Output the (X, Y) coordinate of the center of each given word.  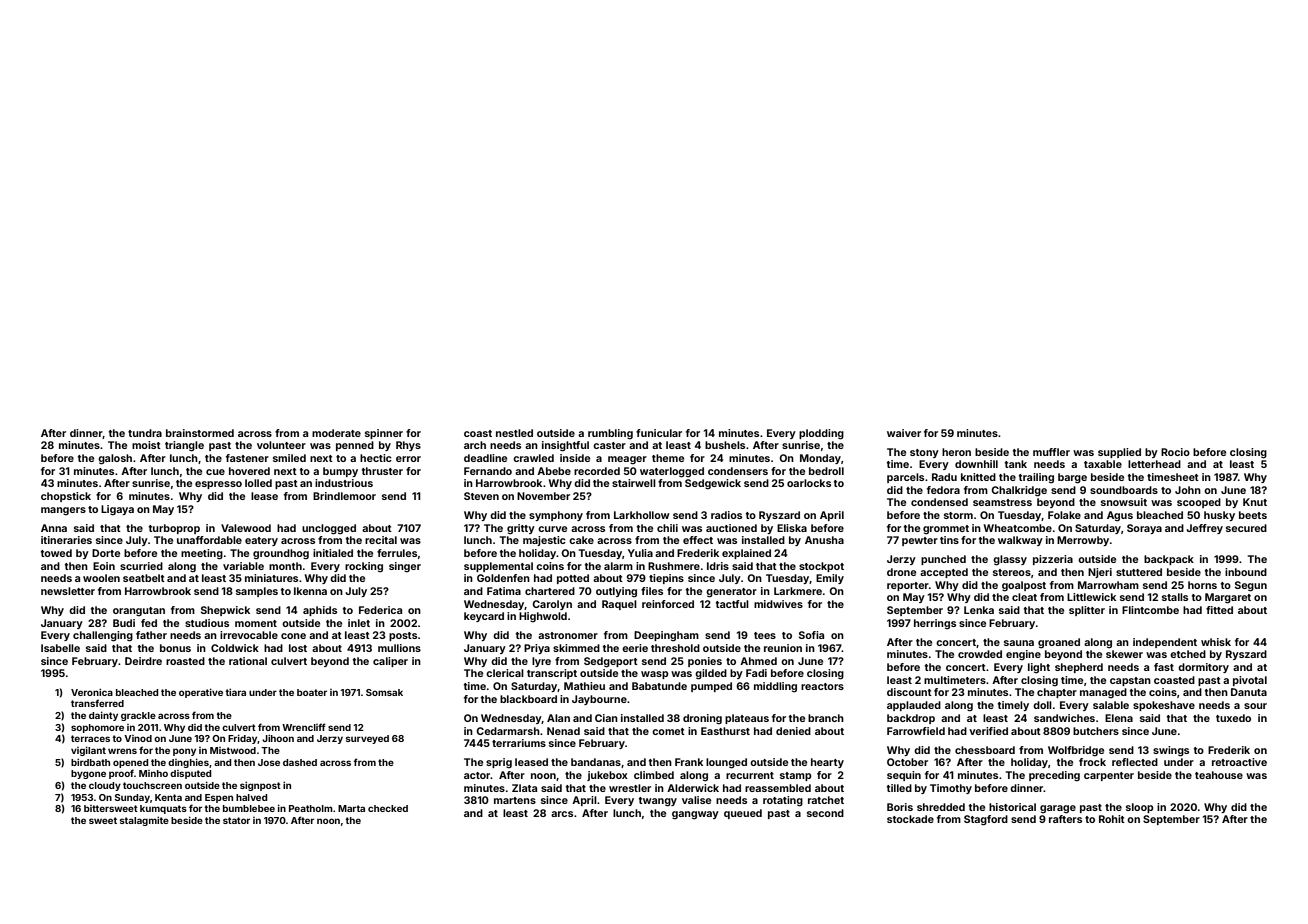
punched (943, 560)
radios (726, 515)
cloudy (105, 786)
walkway (1020, 541)
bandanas (596, 762)
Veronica (92, 692)
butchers (1096, 731)
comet (668, 731)
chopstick (66, 497)
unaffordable (209, 540)
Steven (481, 496)
